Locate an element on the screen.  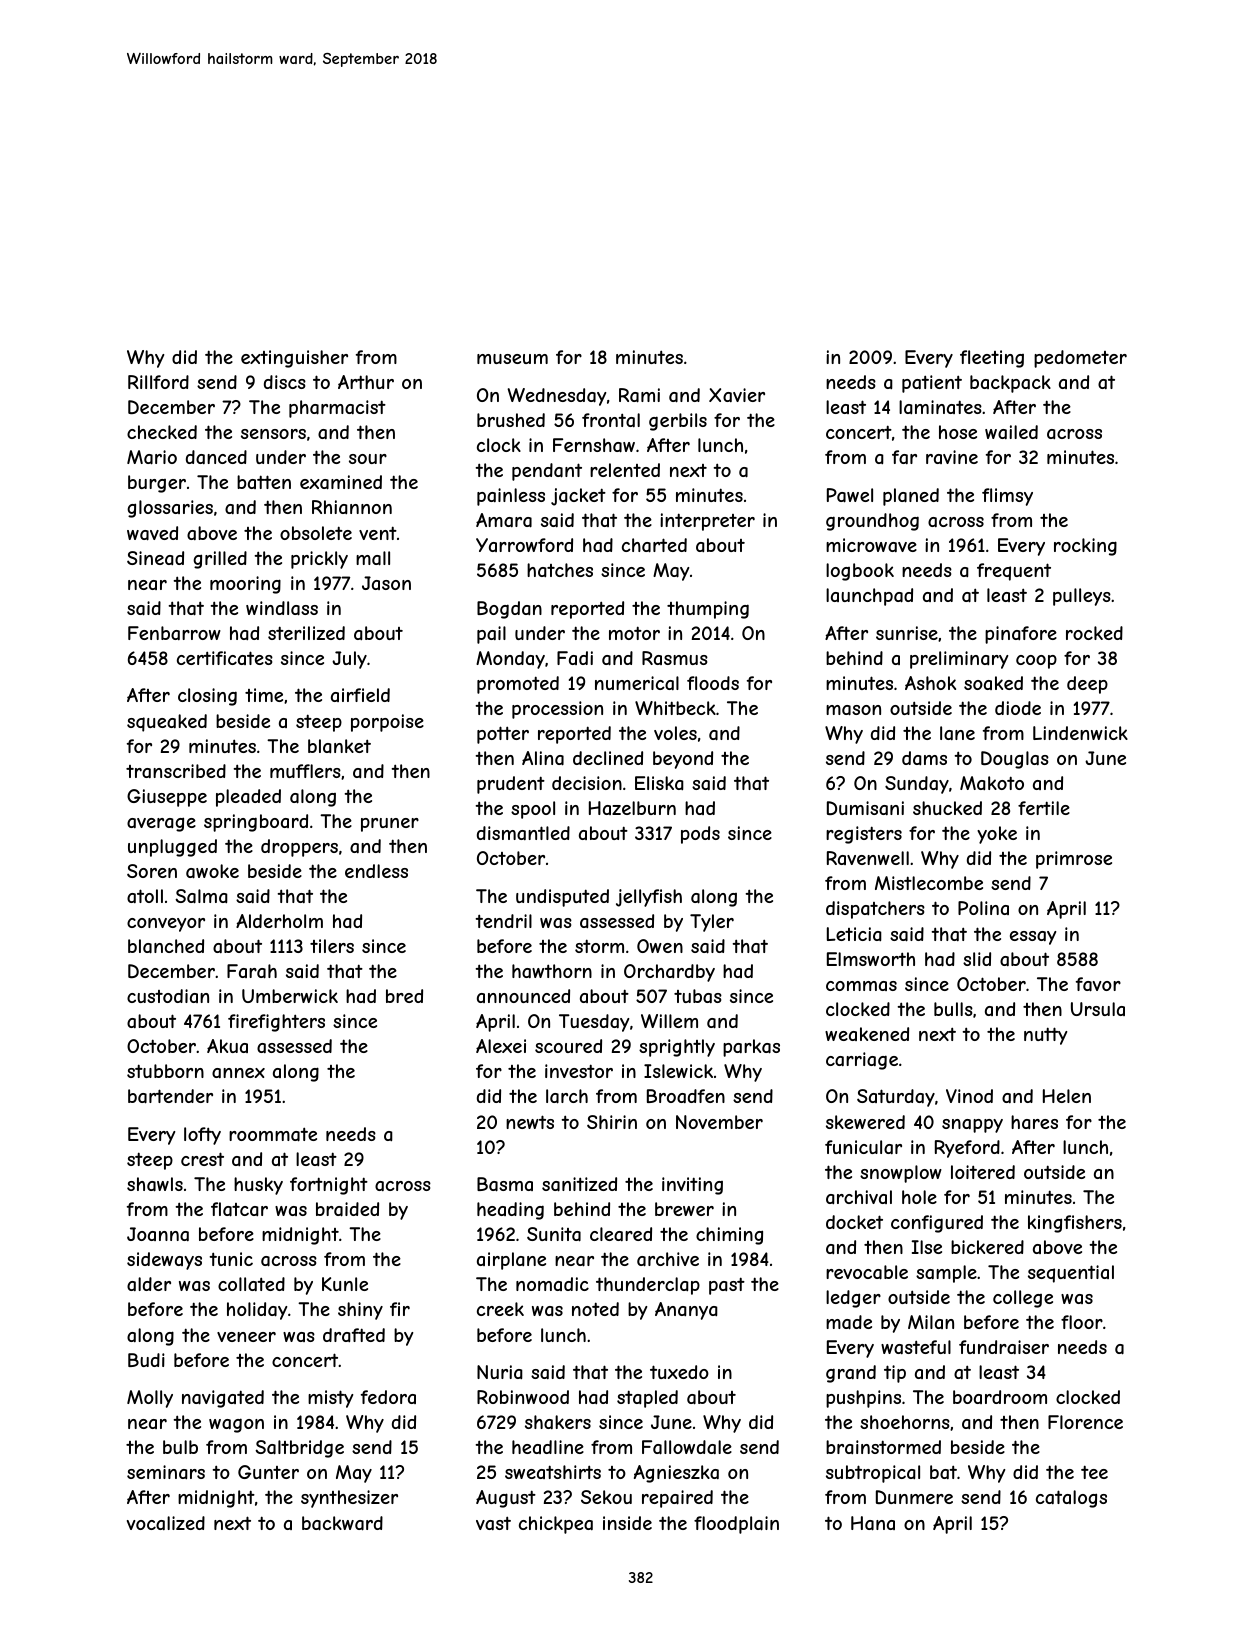
jellyfish is located at coordinates (649, 898).
